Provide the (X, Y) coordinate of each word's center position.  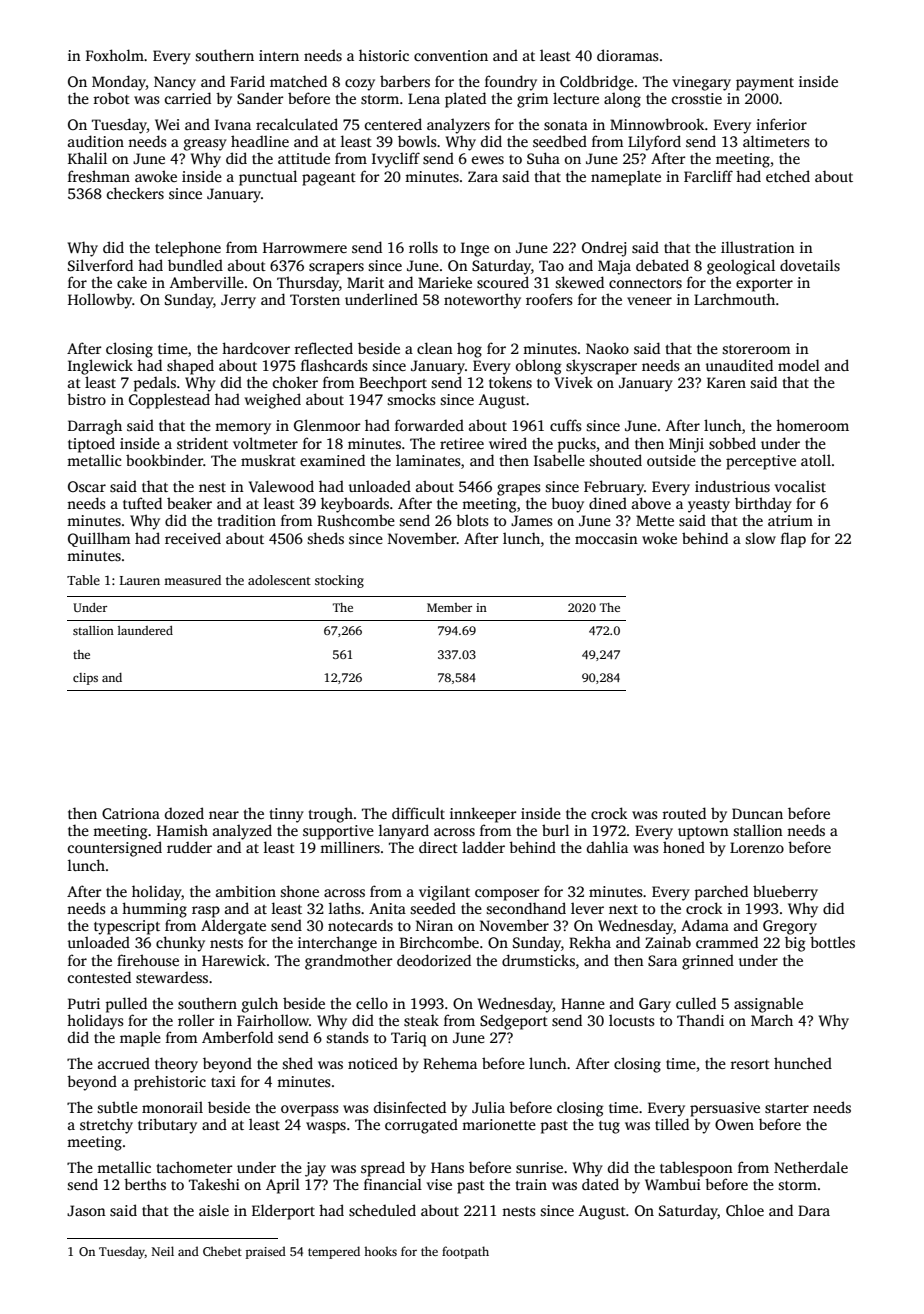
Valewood (281, 486)
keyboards (355, 505)
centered (393, 124)
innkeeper (483, 815)
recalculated (297, 124)
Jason (86, 1210)
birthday (763, 505)
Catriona (131, 813)
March (772, 1020)
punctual (268, 178)
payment (765, 84)
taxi (223, 1081)
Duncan (757, 813)
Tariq (408, 1039)
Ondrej (604, 249)
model (799, 365)
